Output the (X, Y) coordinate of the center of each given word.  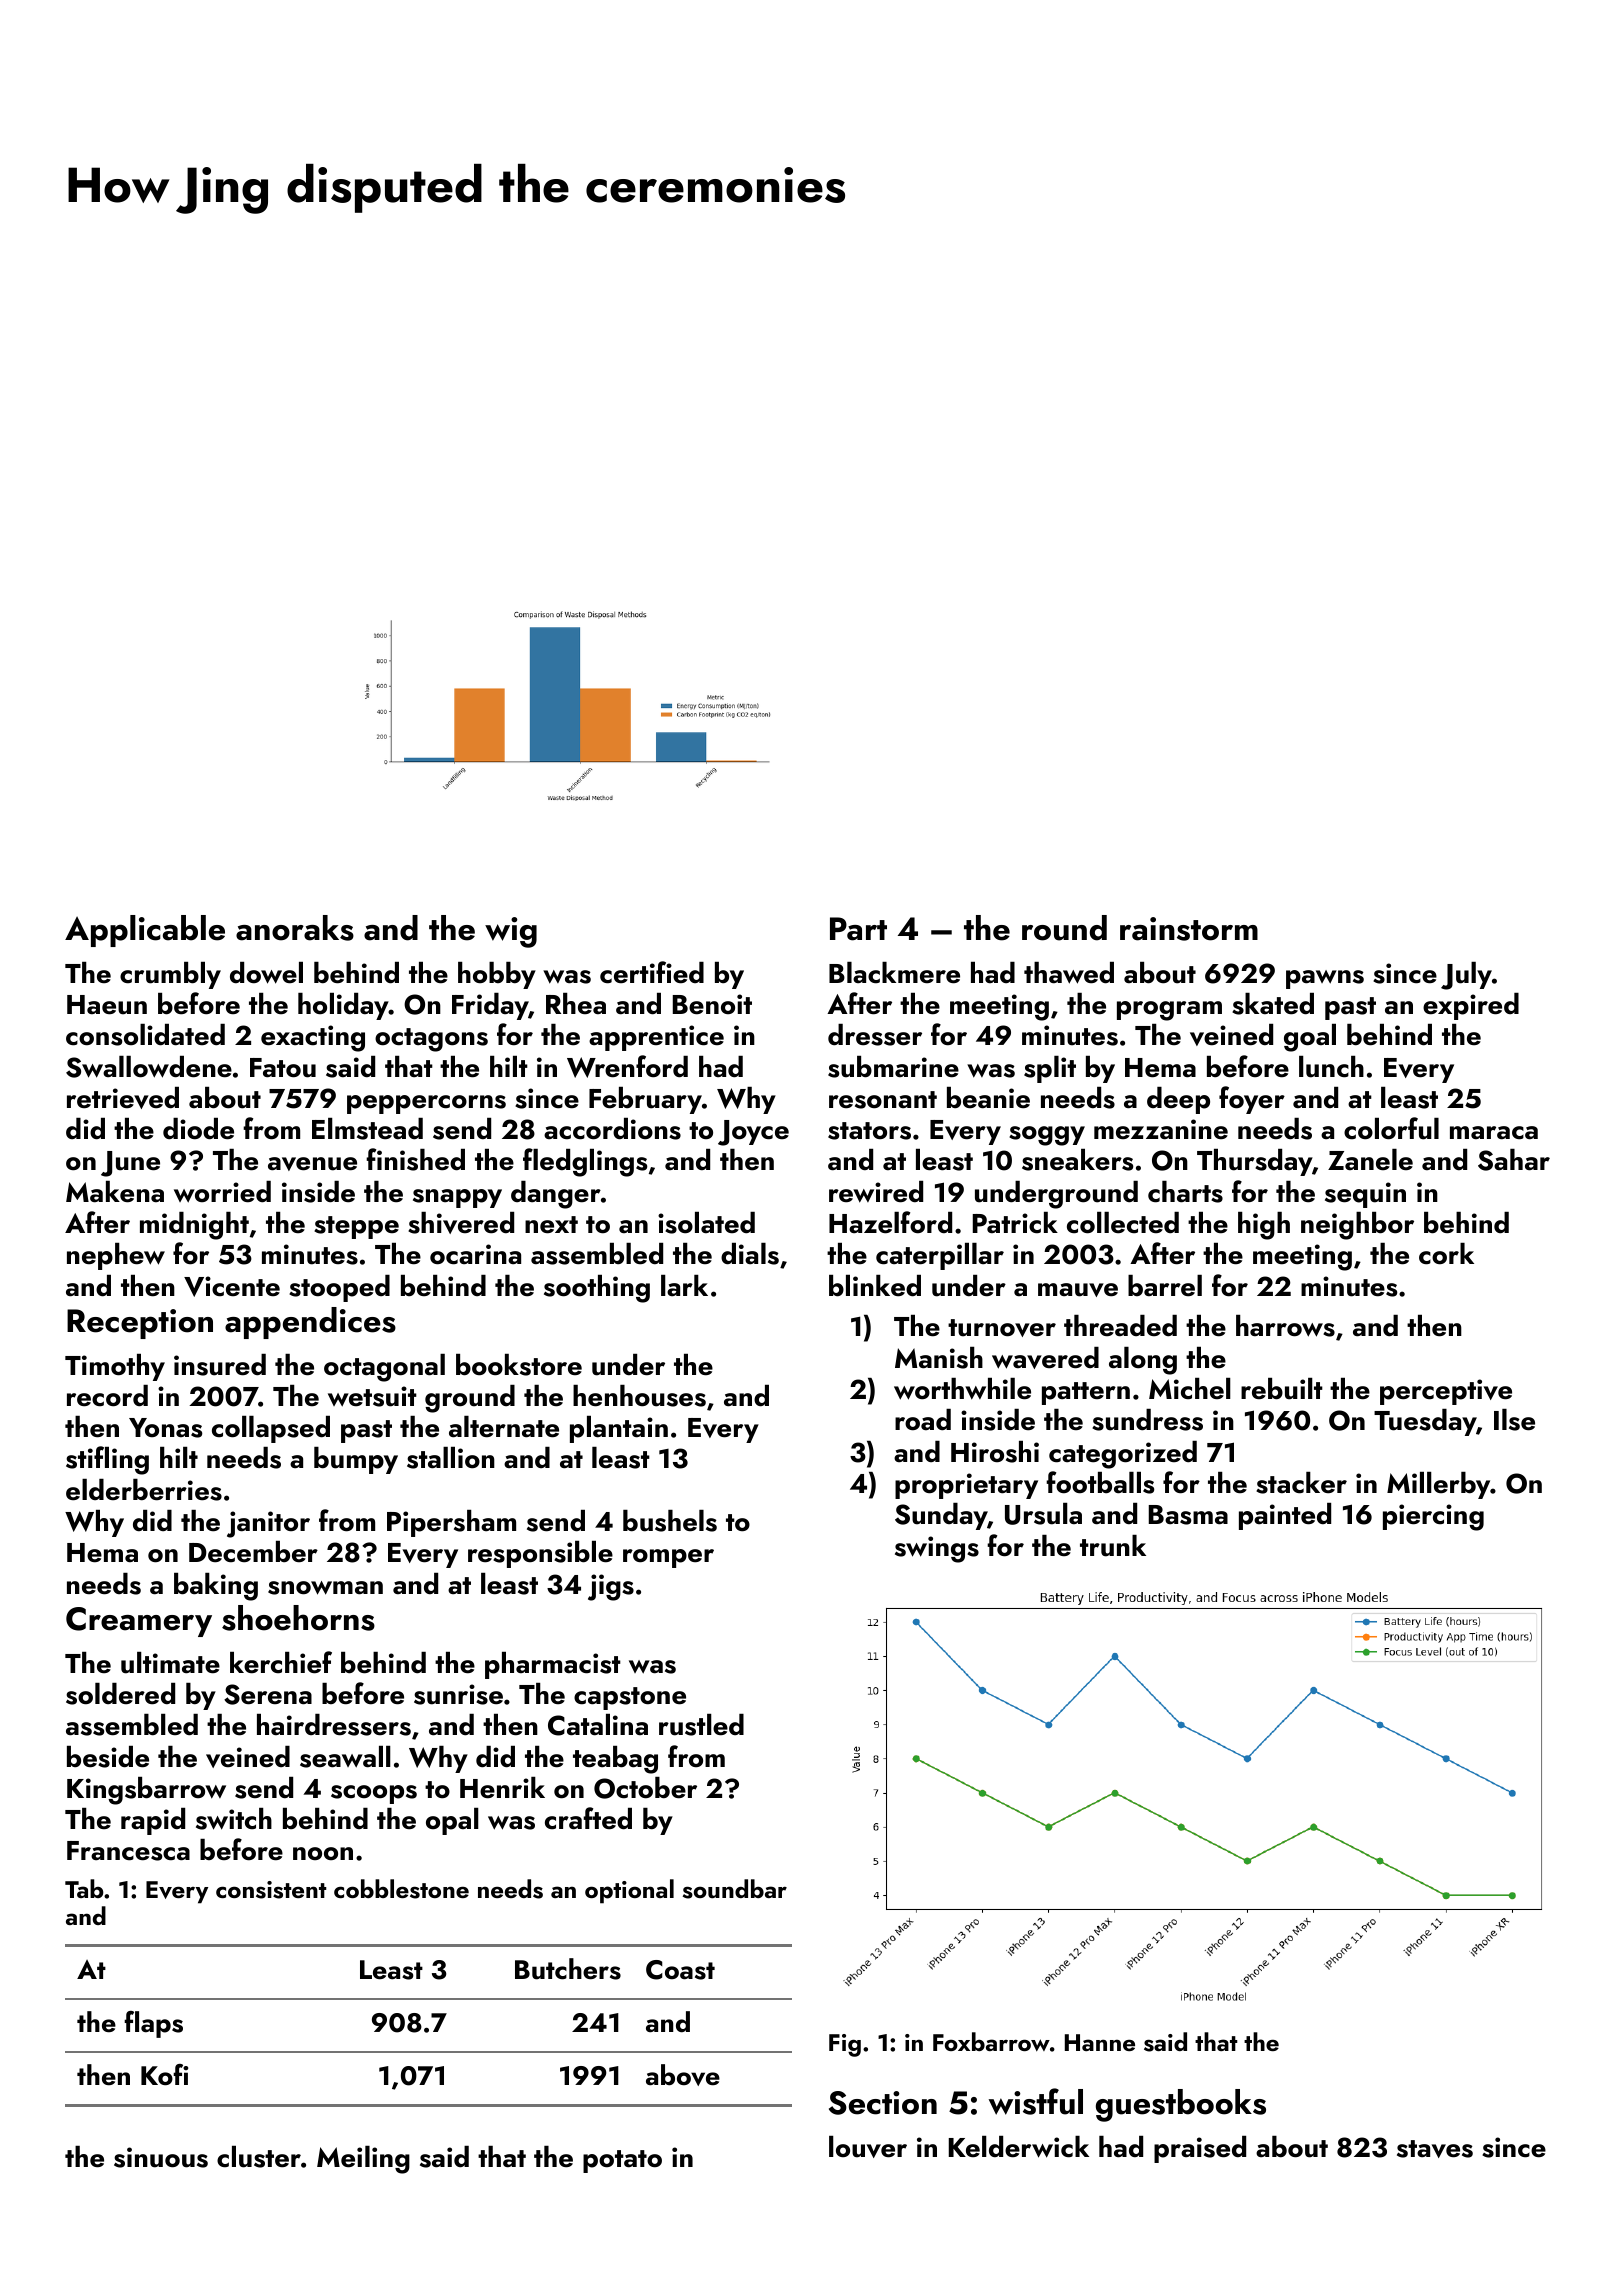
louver (868, 2147)
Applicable (145, 931)
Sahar (1514, 1160)
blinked (875, 1286)
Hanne (1100, 2042)
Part (858, 929)
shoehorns (298, 1618)
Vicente (232, 1286)
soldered (120, 1694)
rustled (701, 1725)
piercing (1433, 1517)
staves (1435, 2149)
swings (937, 1549)
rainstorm (1189, 929)
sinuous (161, 2157)
